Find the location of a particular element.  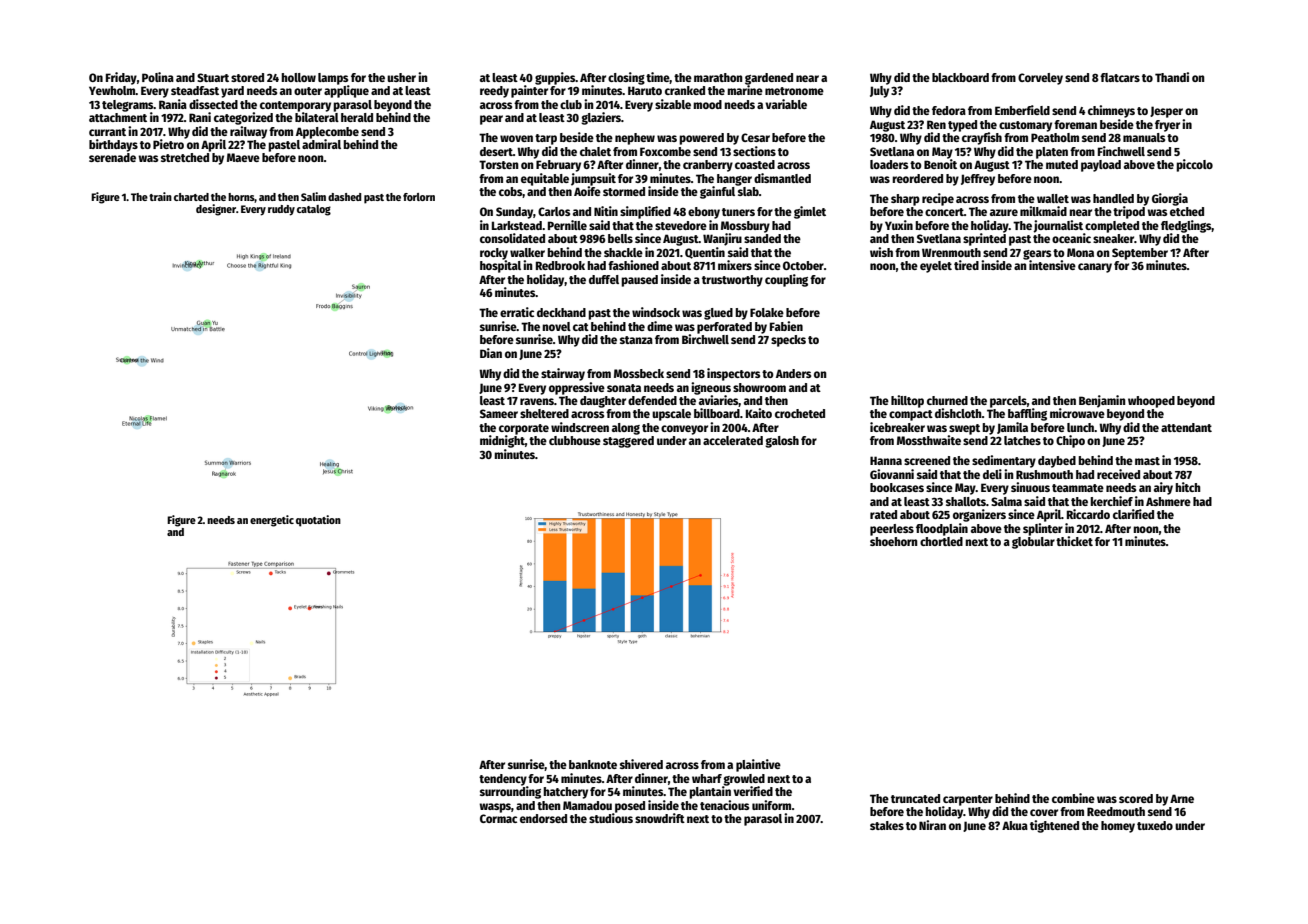

intensive is located at coordinates (1052, 265).
